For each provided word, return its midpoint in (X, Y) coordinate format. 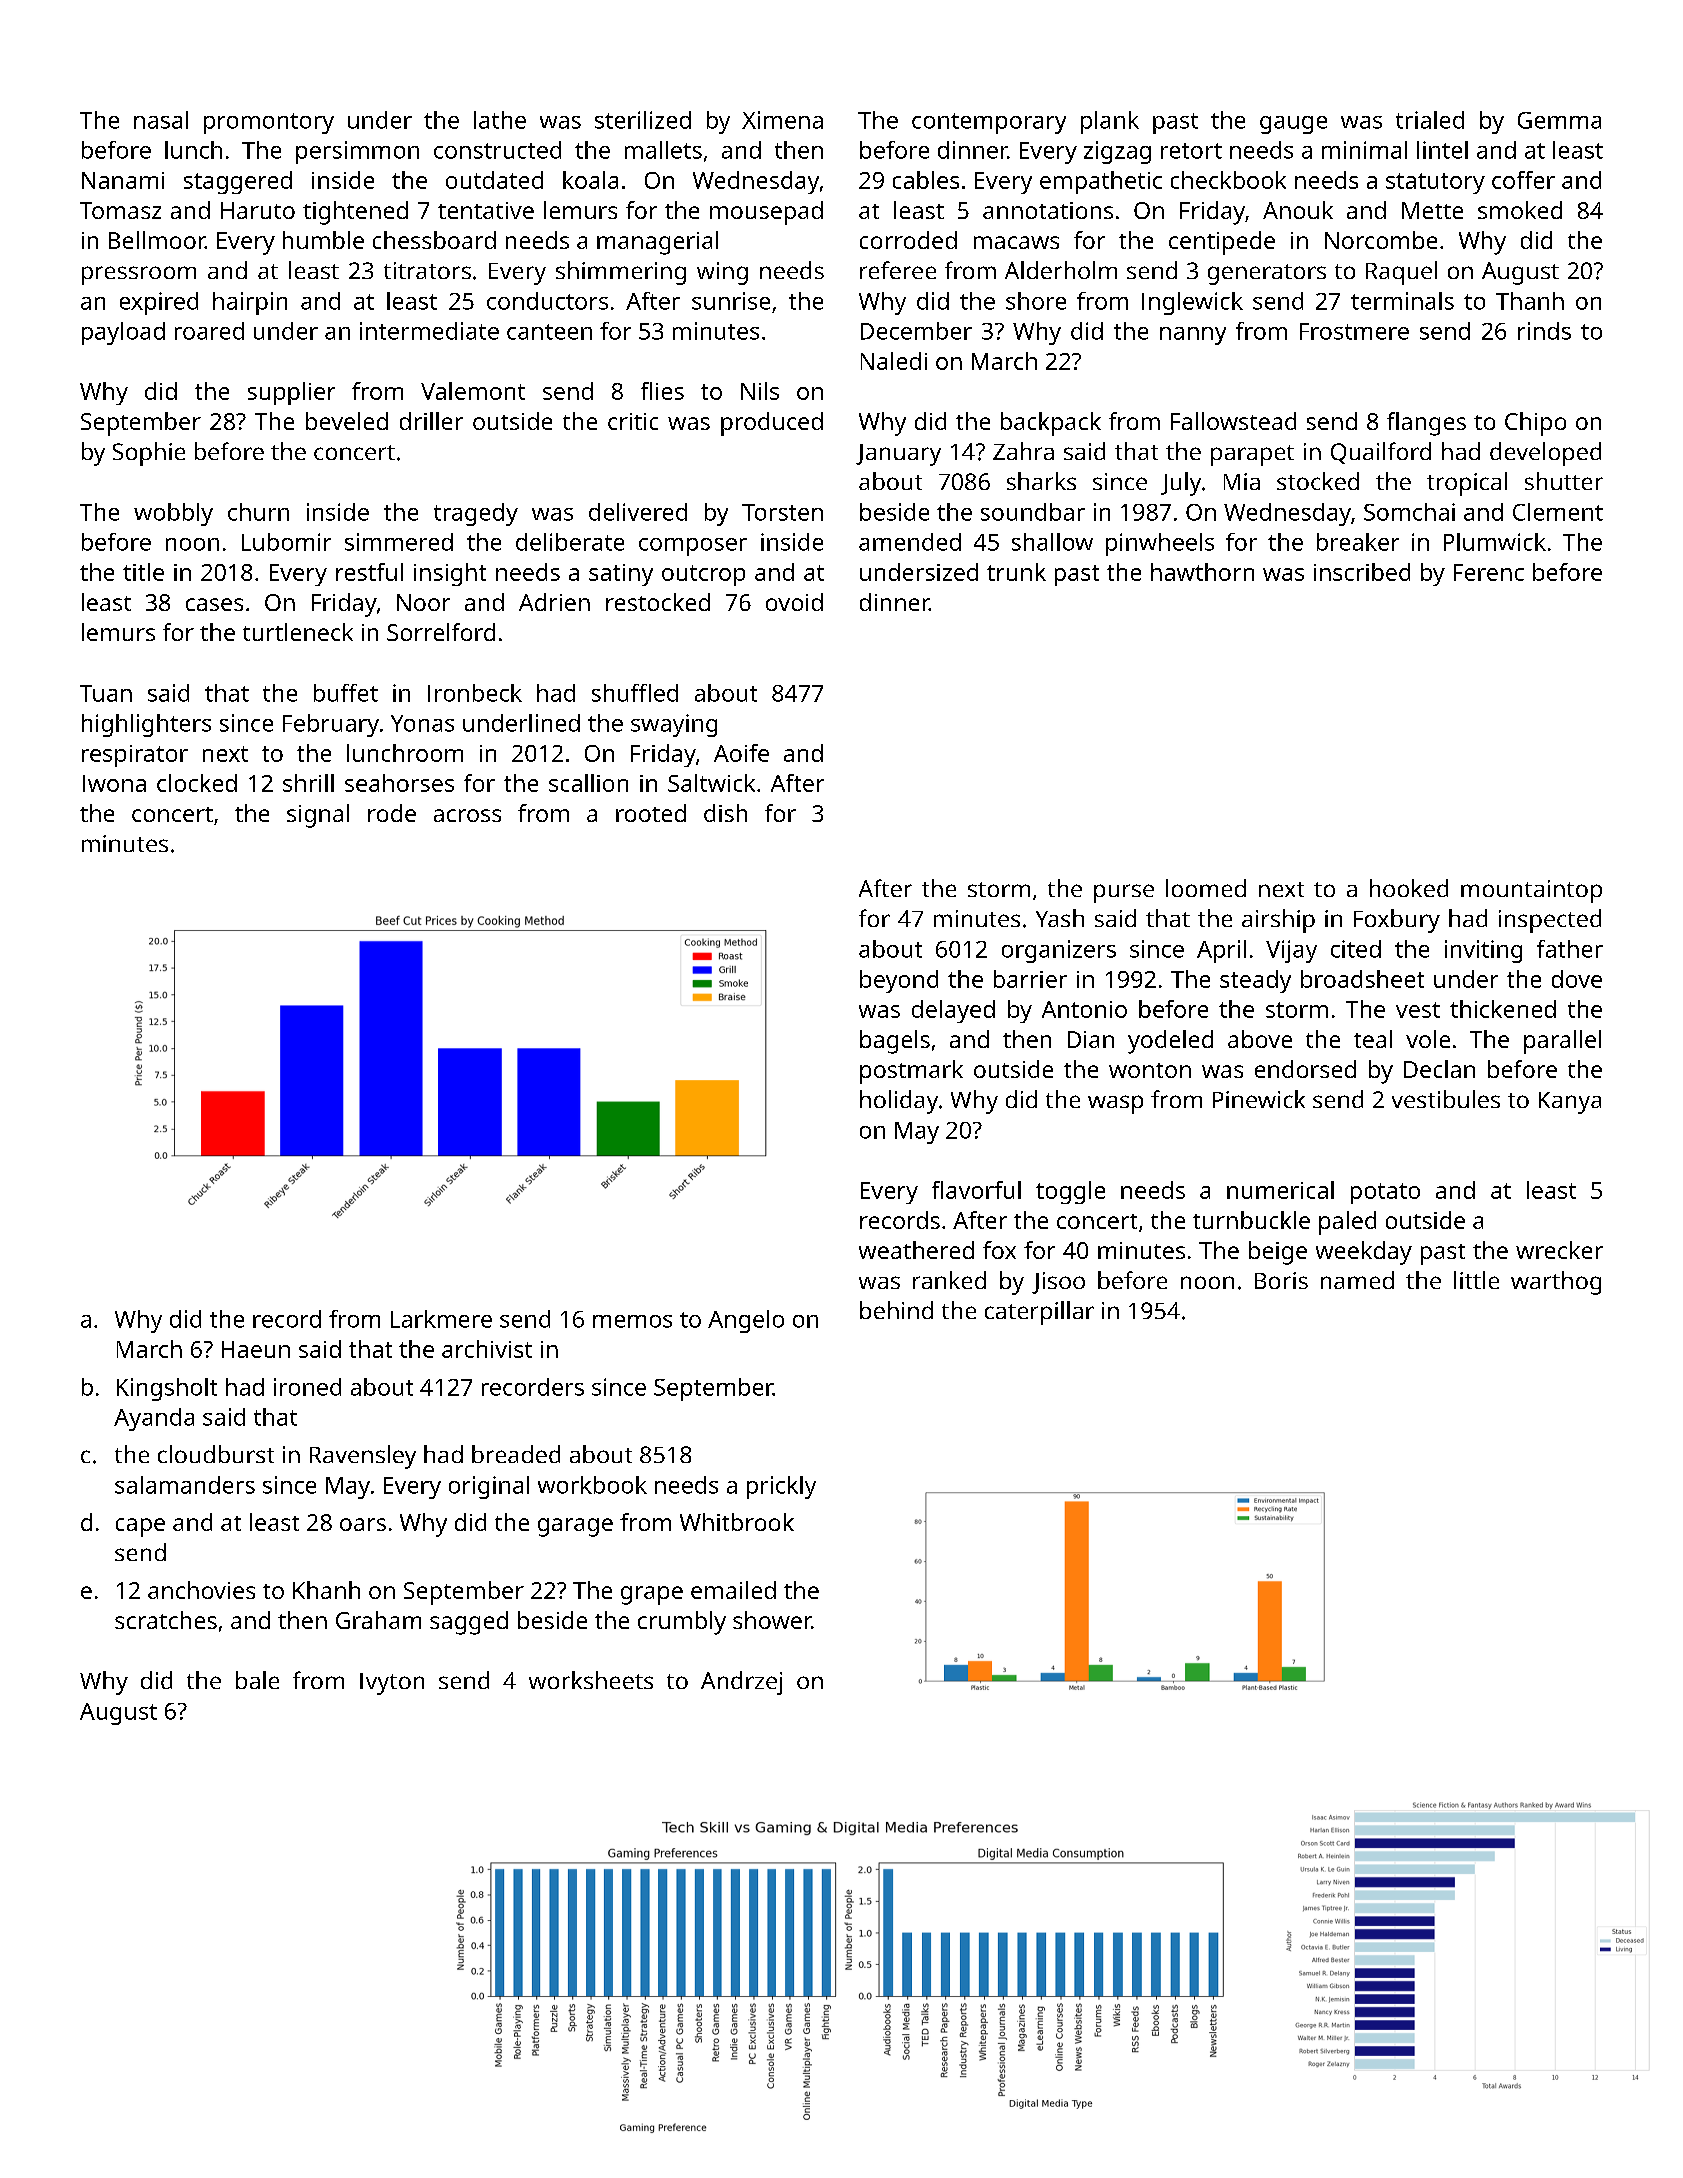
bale (257, 1680)
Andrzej (741, 1683)
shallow (1052, 542)
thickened (1503, 1009)
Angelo (746, 1321)
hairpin (250, 303)
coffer (1523, 180)
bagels (895, 1042)
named (1357, 1280)
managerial (657, 243)
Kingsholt (167, 1389)
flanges (1426, 424)
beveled (347, 421)
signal (318, 816)
